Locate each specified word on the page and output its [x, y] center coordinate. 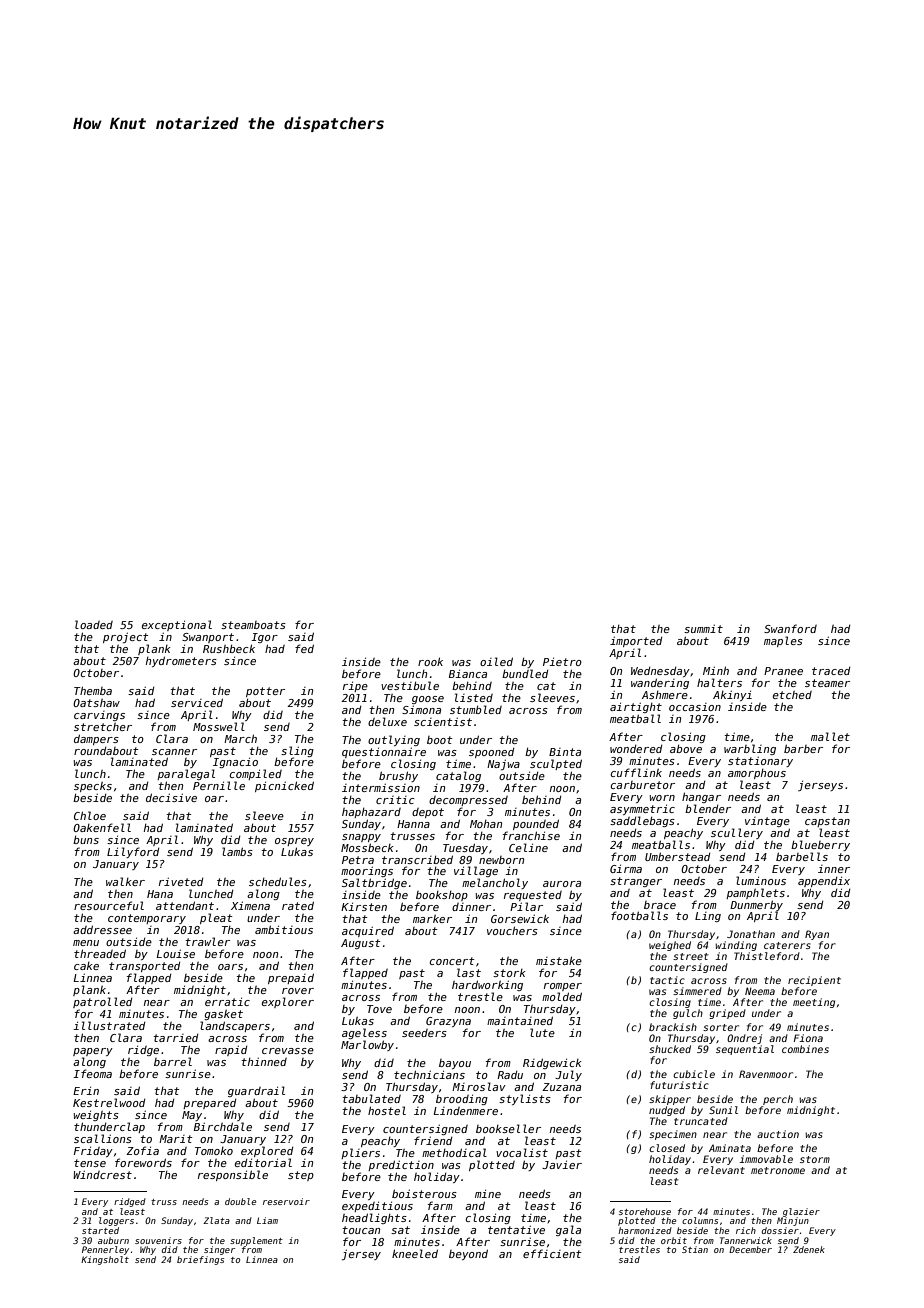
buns [86, 839]
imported [636, 641]
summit [703, 628]
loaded [94, 624]
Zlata [216, 1220]
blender [708, 808]
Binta [565, 752]
